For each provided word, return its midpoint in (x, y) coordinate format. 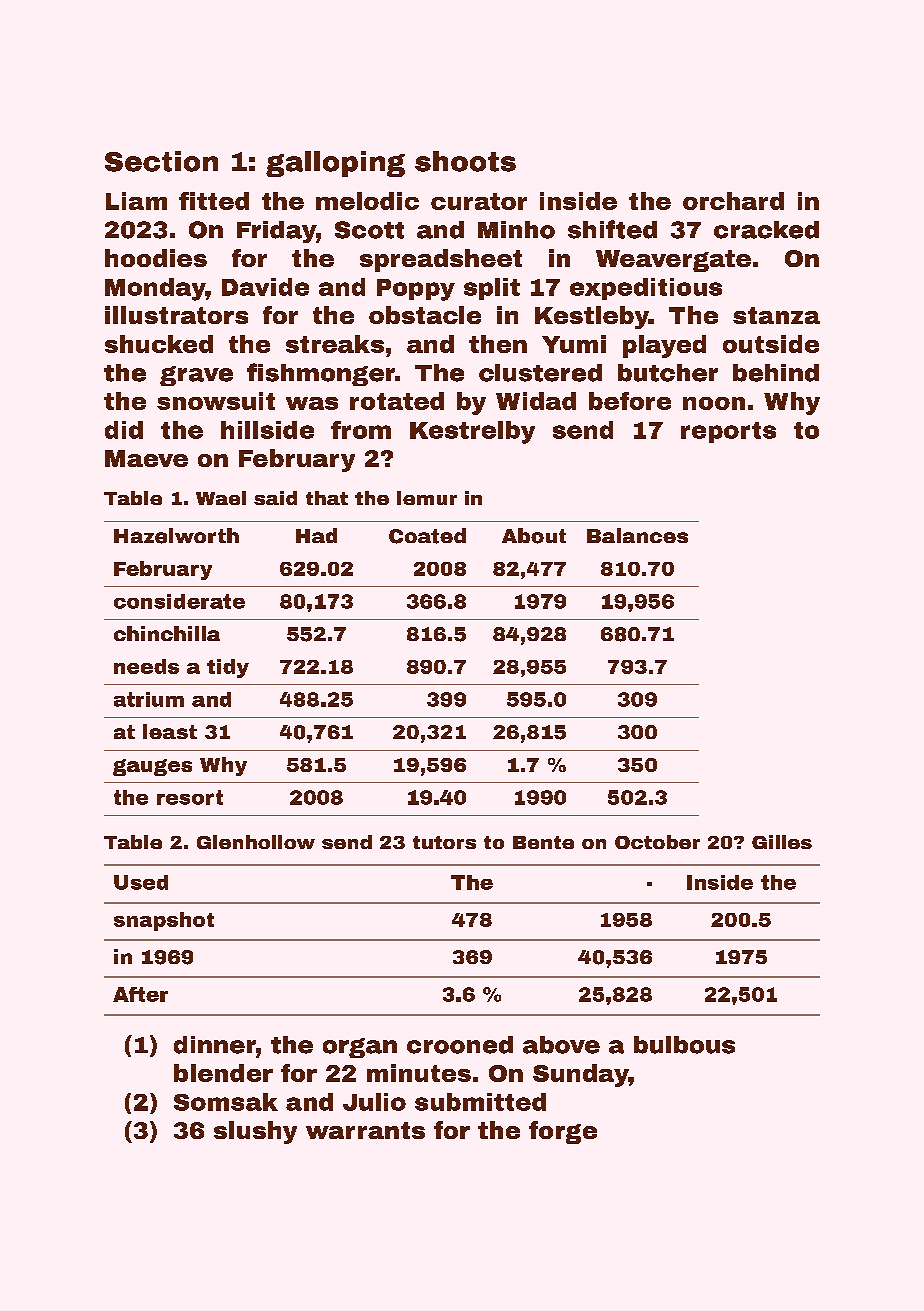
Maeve (146, 458)
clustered (540, 373)
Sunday (581, 1075)
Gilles (782, 842)
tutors (444, 842)
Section (161, 161)
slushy (255, 1132)
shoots (465, 161)
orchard (733, 201)
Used (141, 882)
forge (563, 1132)
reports (728, 432)
